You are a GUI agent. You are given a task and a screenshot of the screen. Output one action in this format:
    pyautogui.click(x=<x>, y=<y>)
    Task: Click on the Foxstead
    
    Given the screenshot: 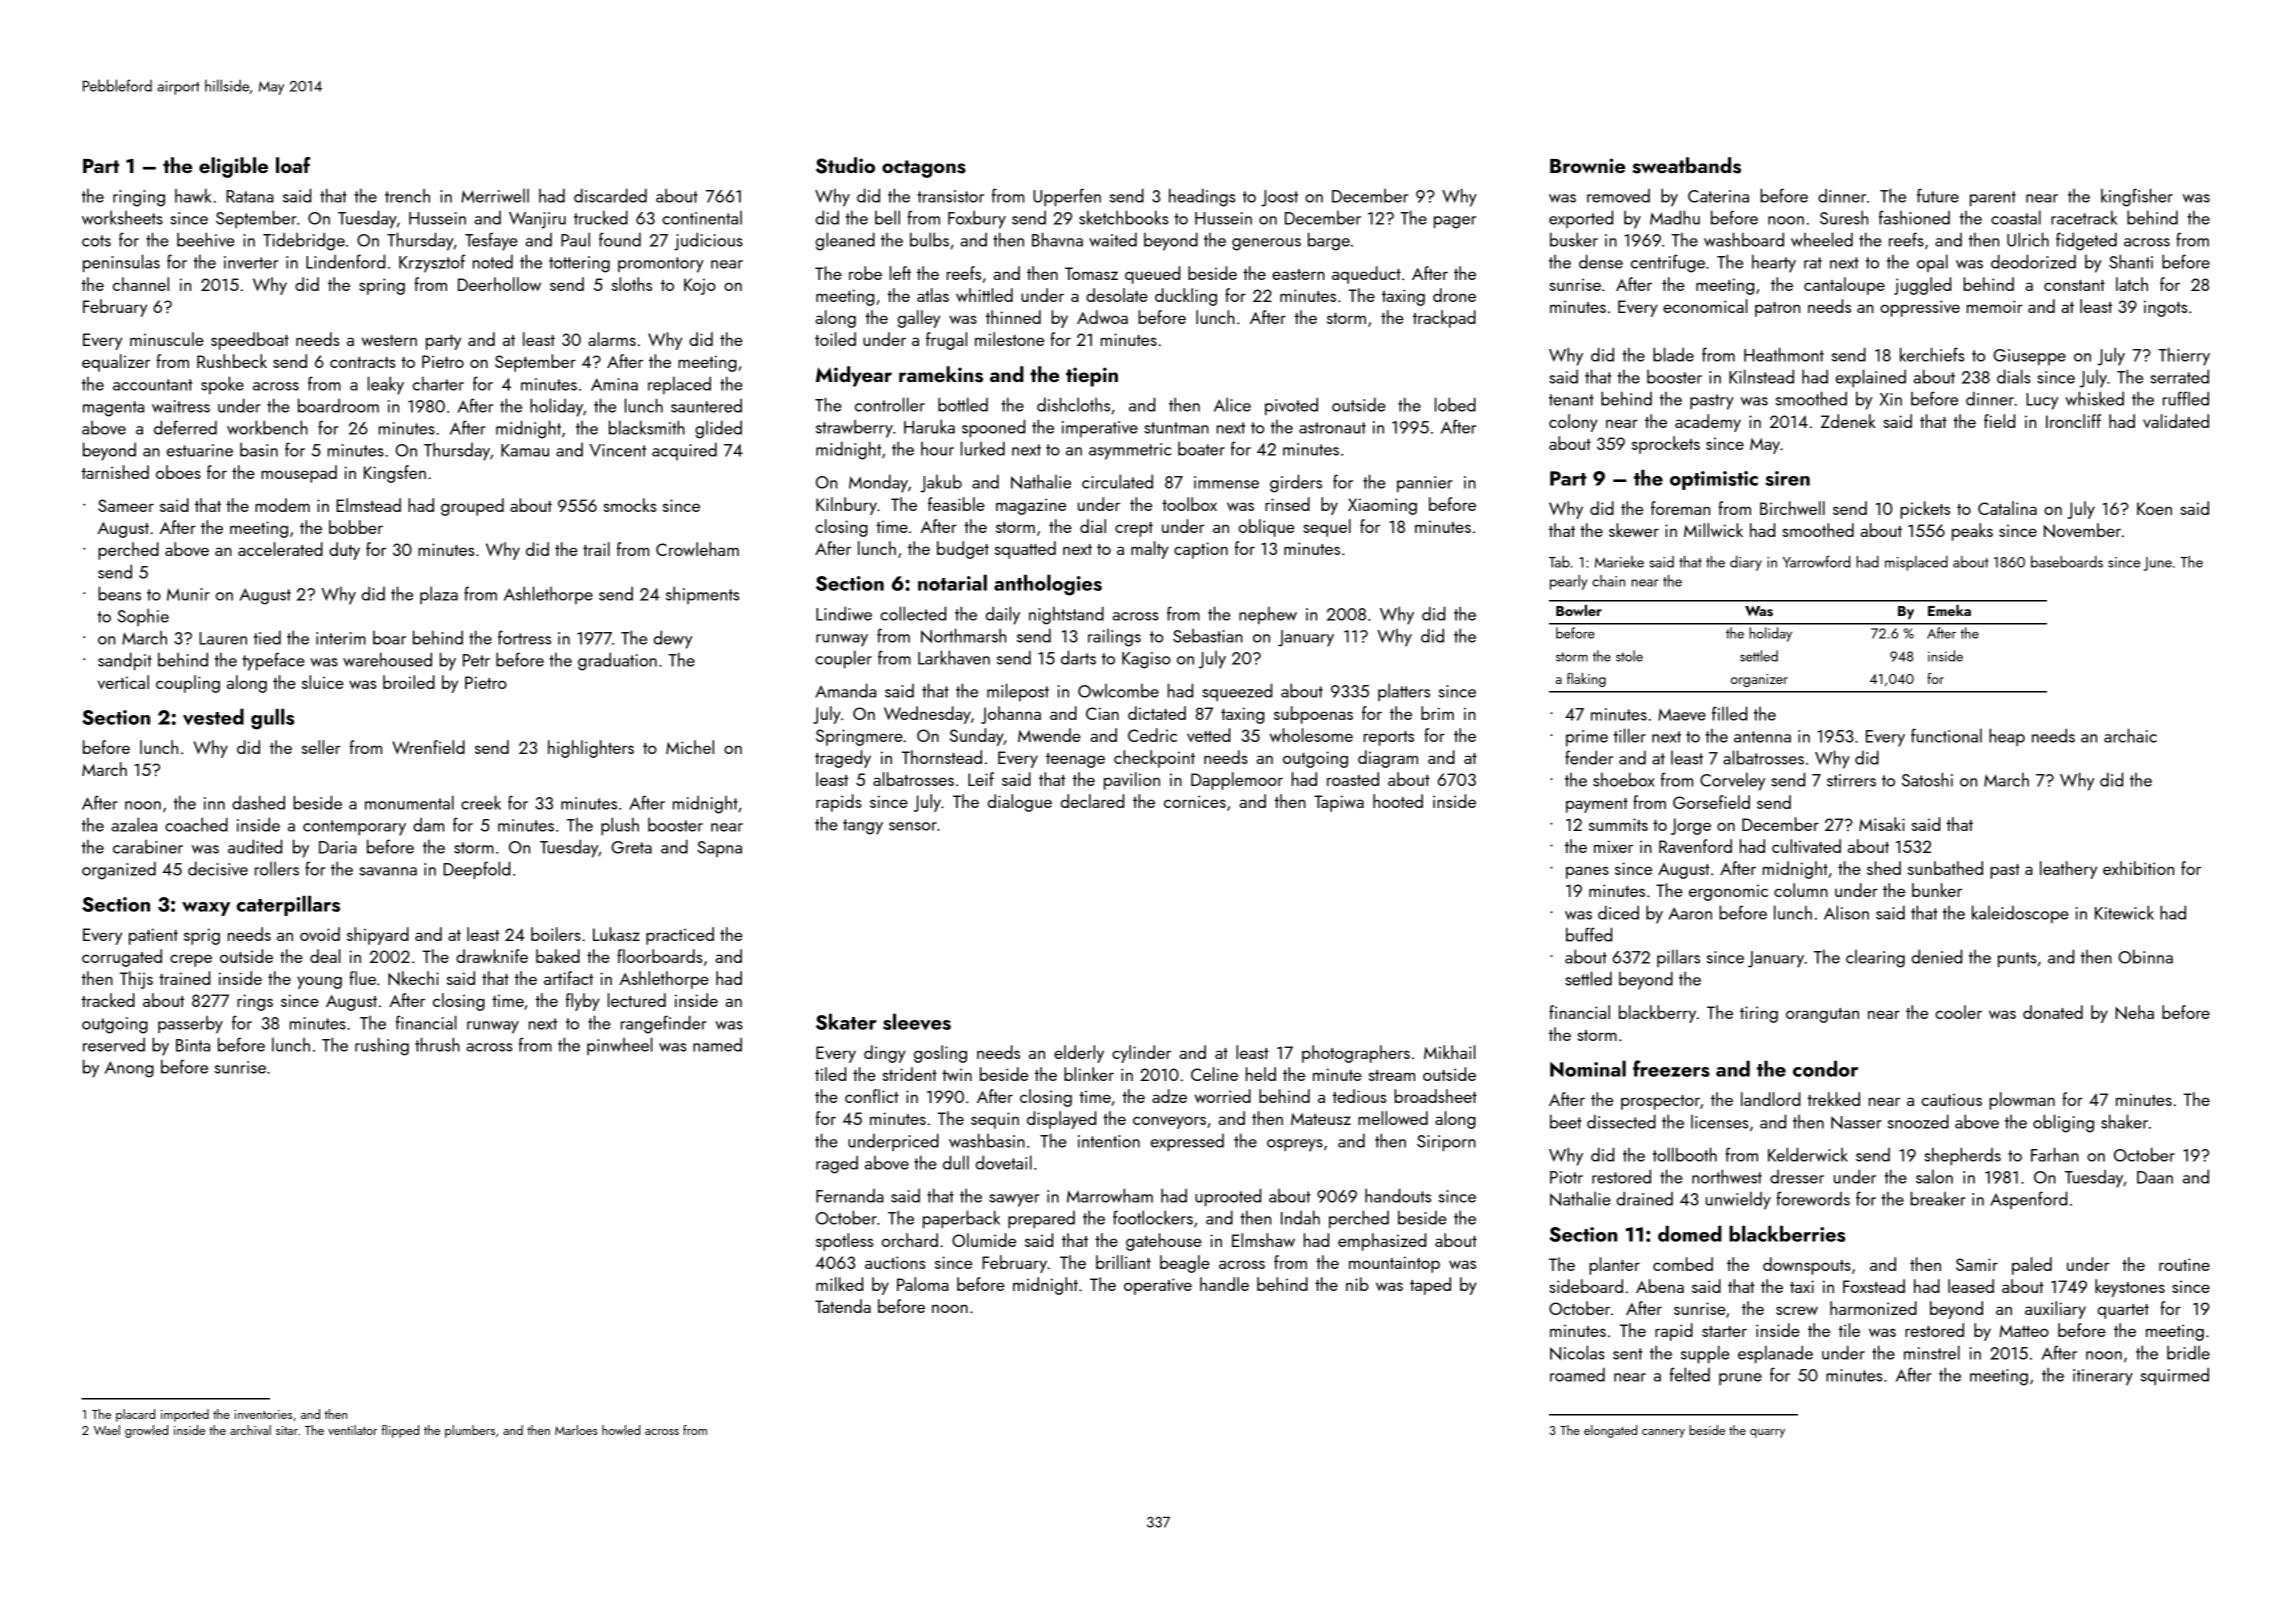 What is the action you would take?
    pyautogui.click(x=1874, y=1286)
